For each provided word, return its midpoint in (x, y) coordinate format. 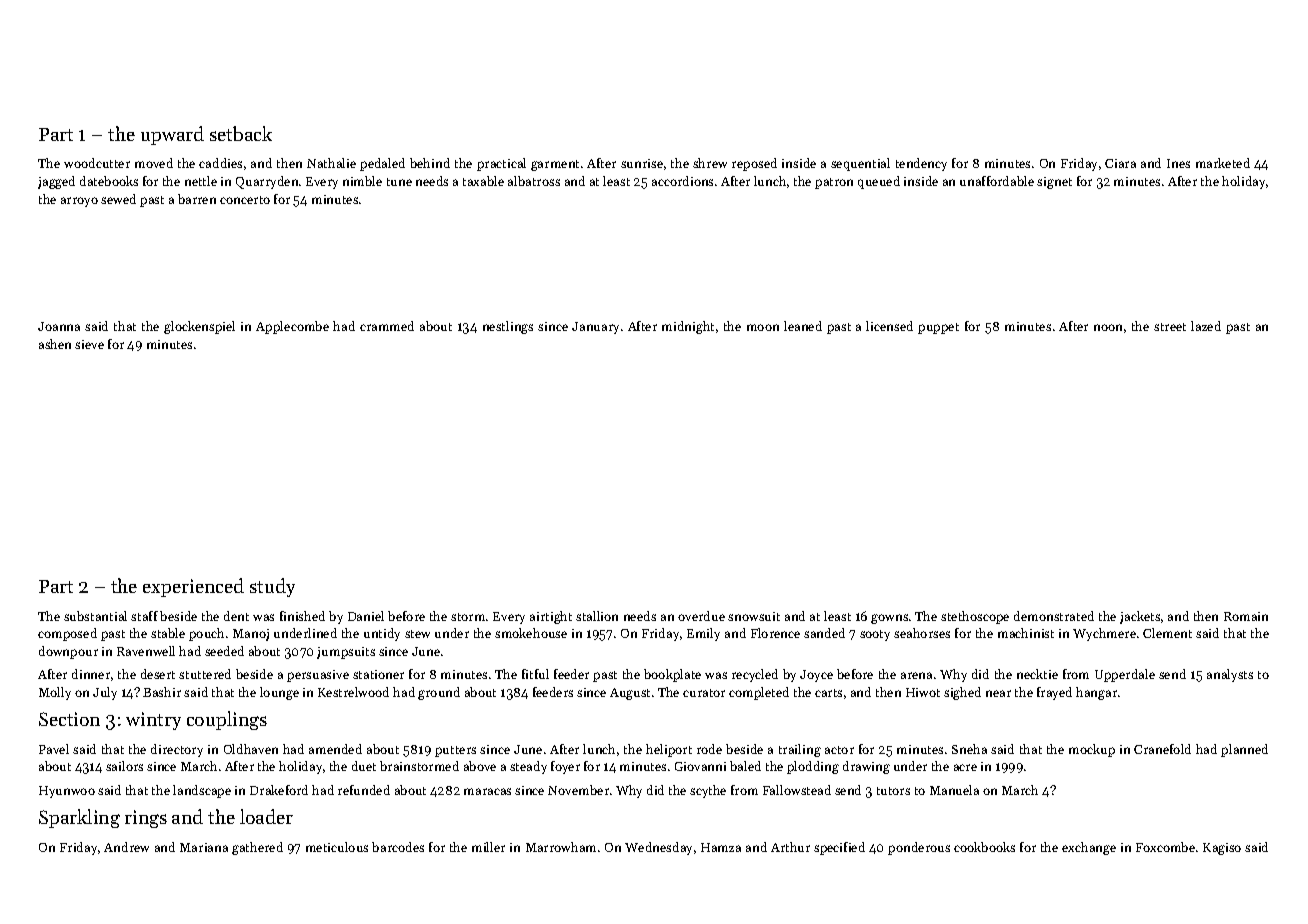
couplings (227, 720)
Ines (1178, 163)
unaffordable (997, 181)
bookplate (672, 675)
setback (241, 133)
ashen (55, 344)
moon (763, 327)
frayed (1054, 693)
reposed (754, 164)
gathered (257, 848)
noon (1108, 327)
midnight (688, 327)
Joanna (59, 326)
